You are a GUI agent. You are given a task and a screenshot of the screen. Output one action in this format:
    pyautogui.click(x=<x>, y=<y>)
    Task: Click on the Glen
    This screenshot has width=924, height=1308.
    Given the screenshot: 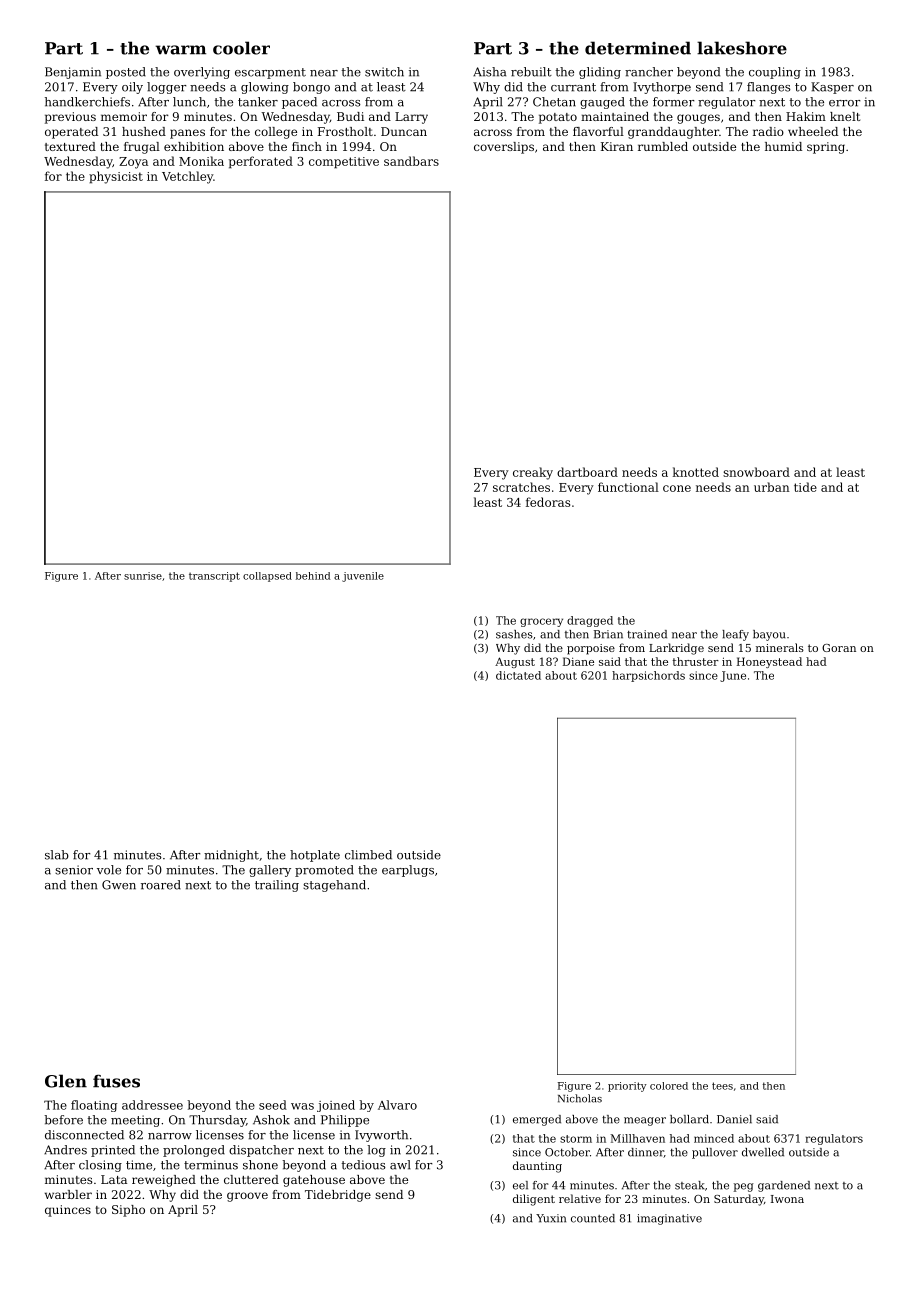 What is the action you would take?
    pyautogui.click(x=66, y=1081)
